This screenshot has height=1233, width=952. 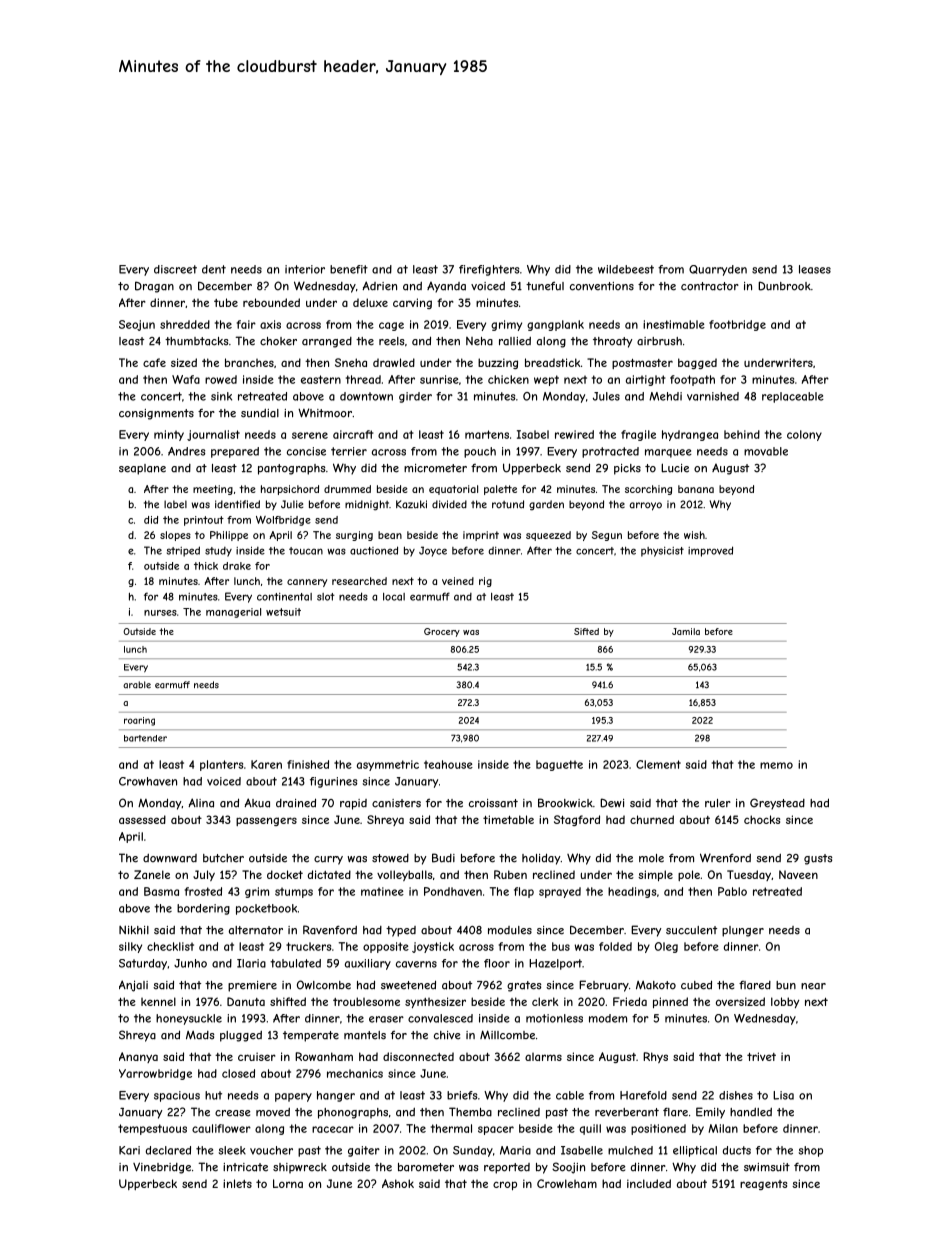 I want to click on gaiter, so click(x=364, y=1151).
